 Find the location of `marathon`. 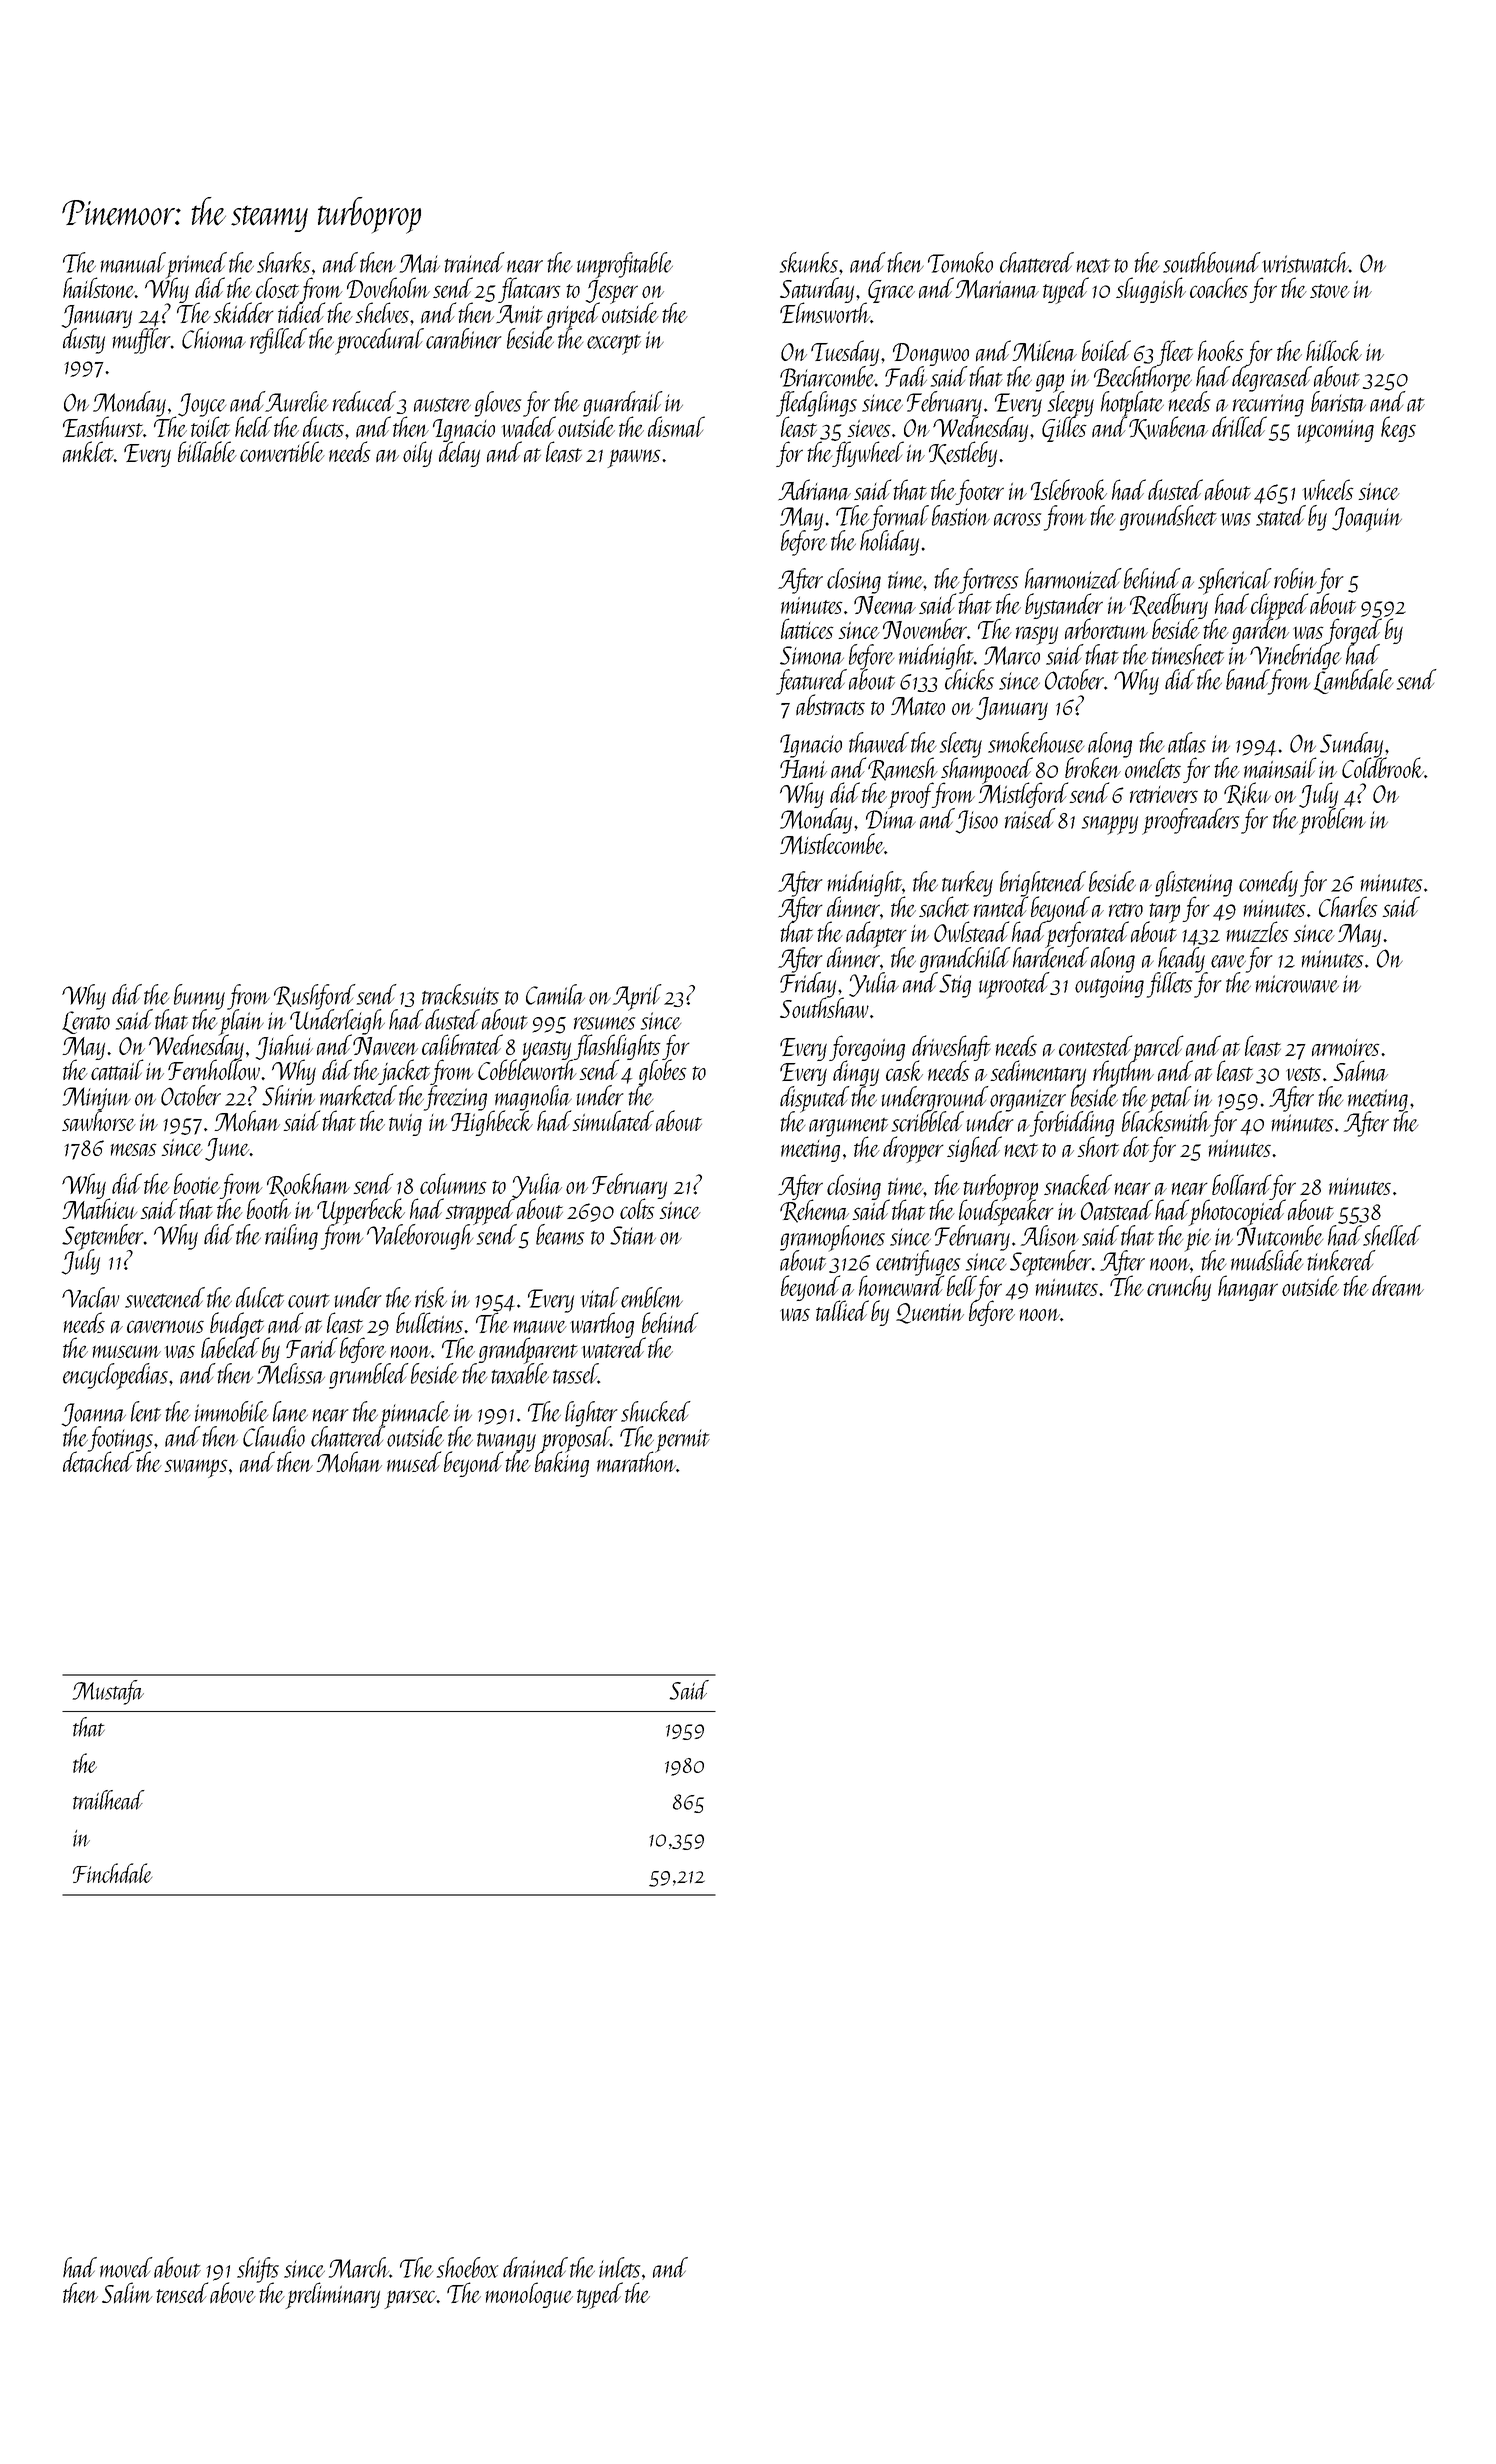

marathon is located at coordinates (636, 1462).
